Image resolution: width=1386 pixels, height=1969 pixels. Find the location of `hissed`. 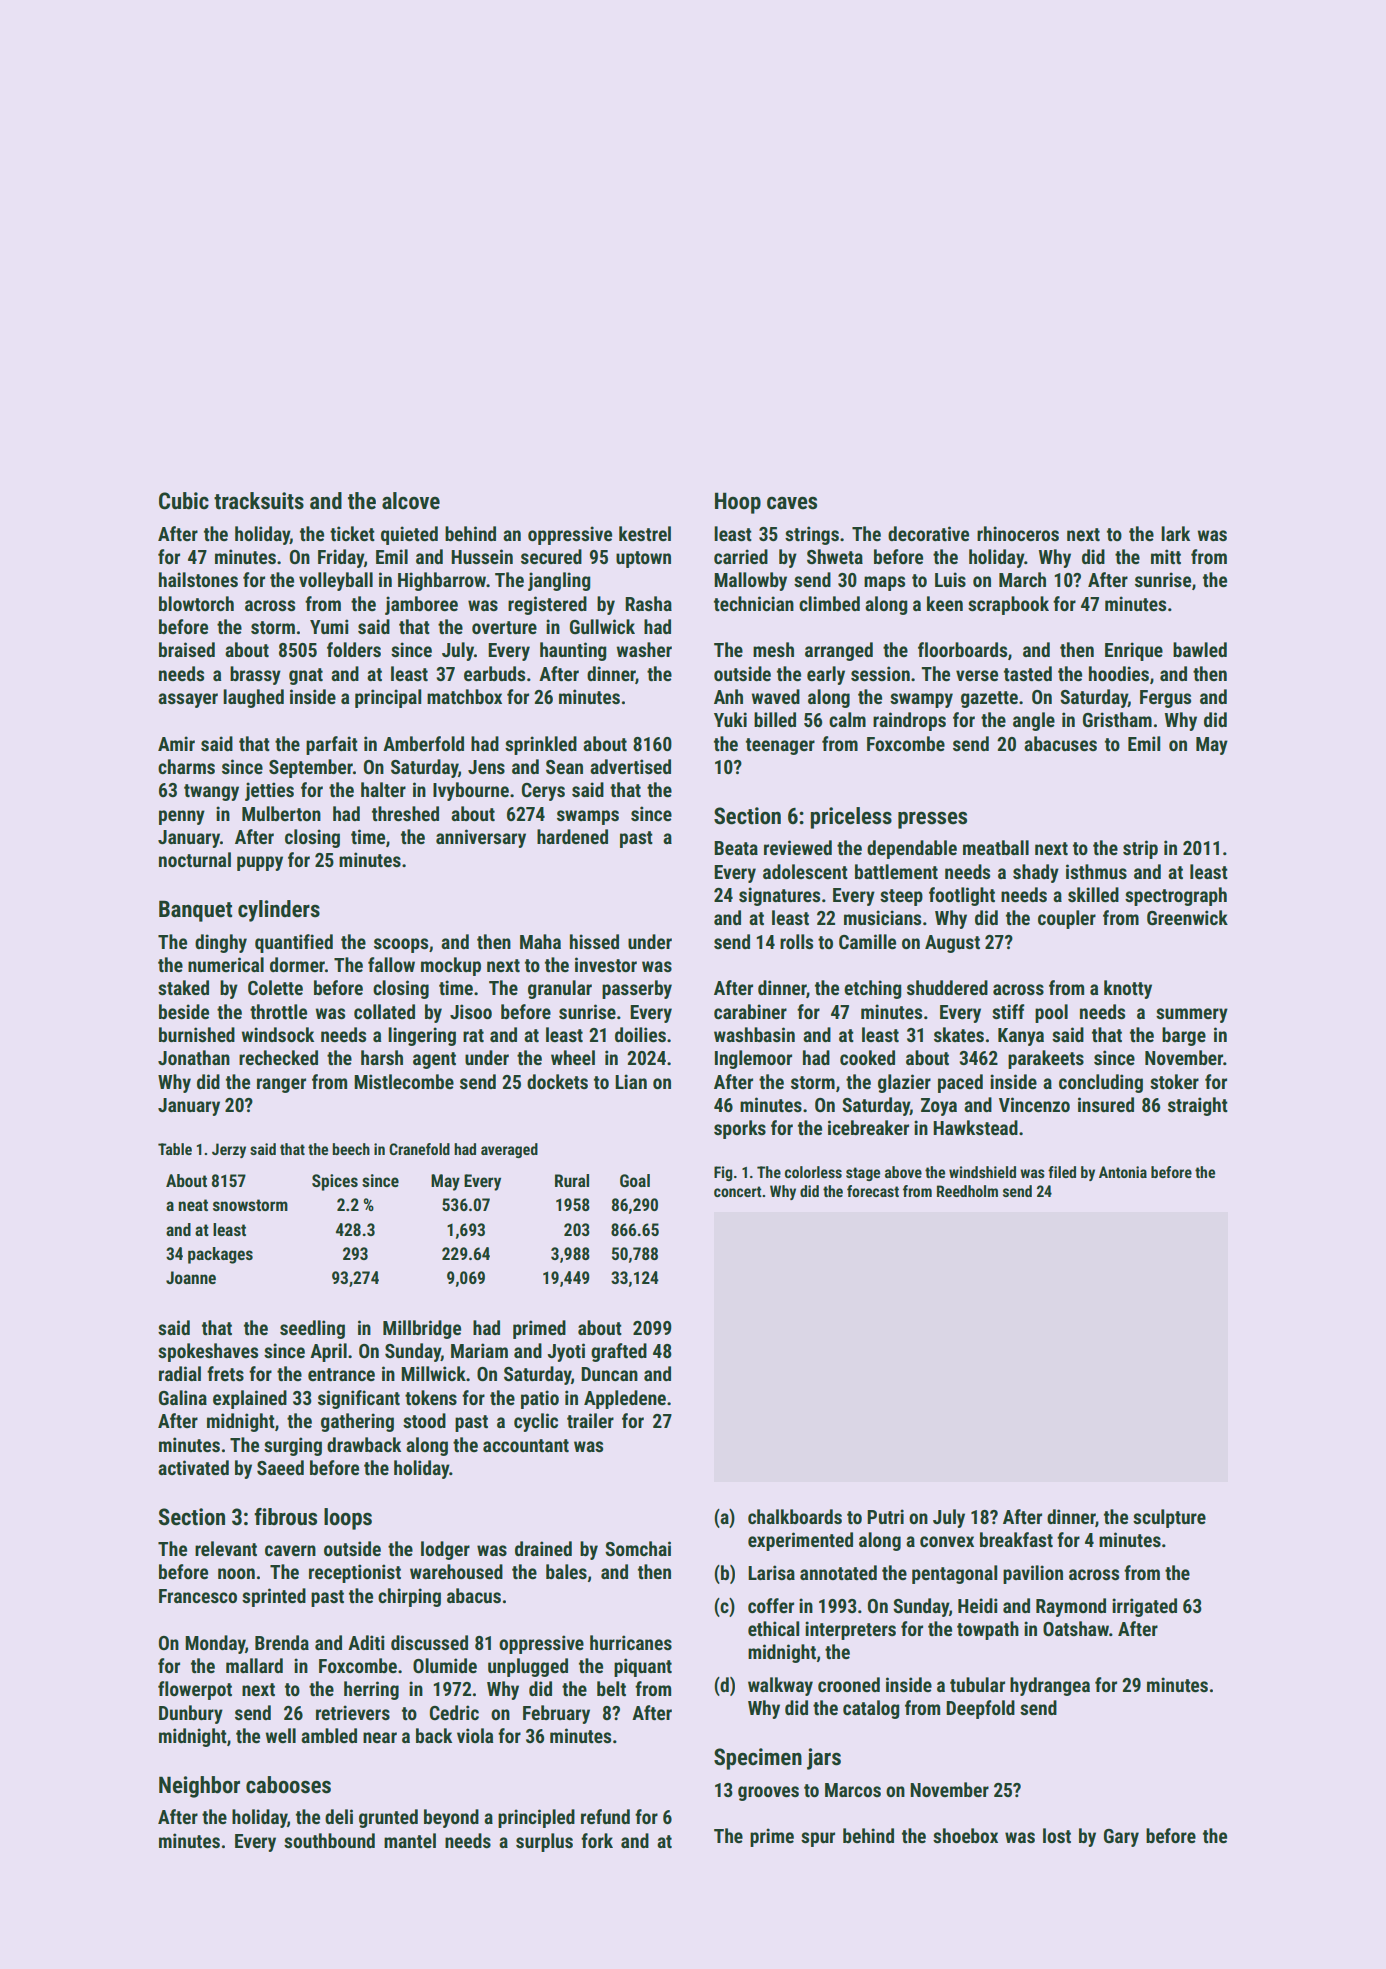

hissed is located at coordinates (594, 941).
